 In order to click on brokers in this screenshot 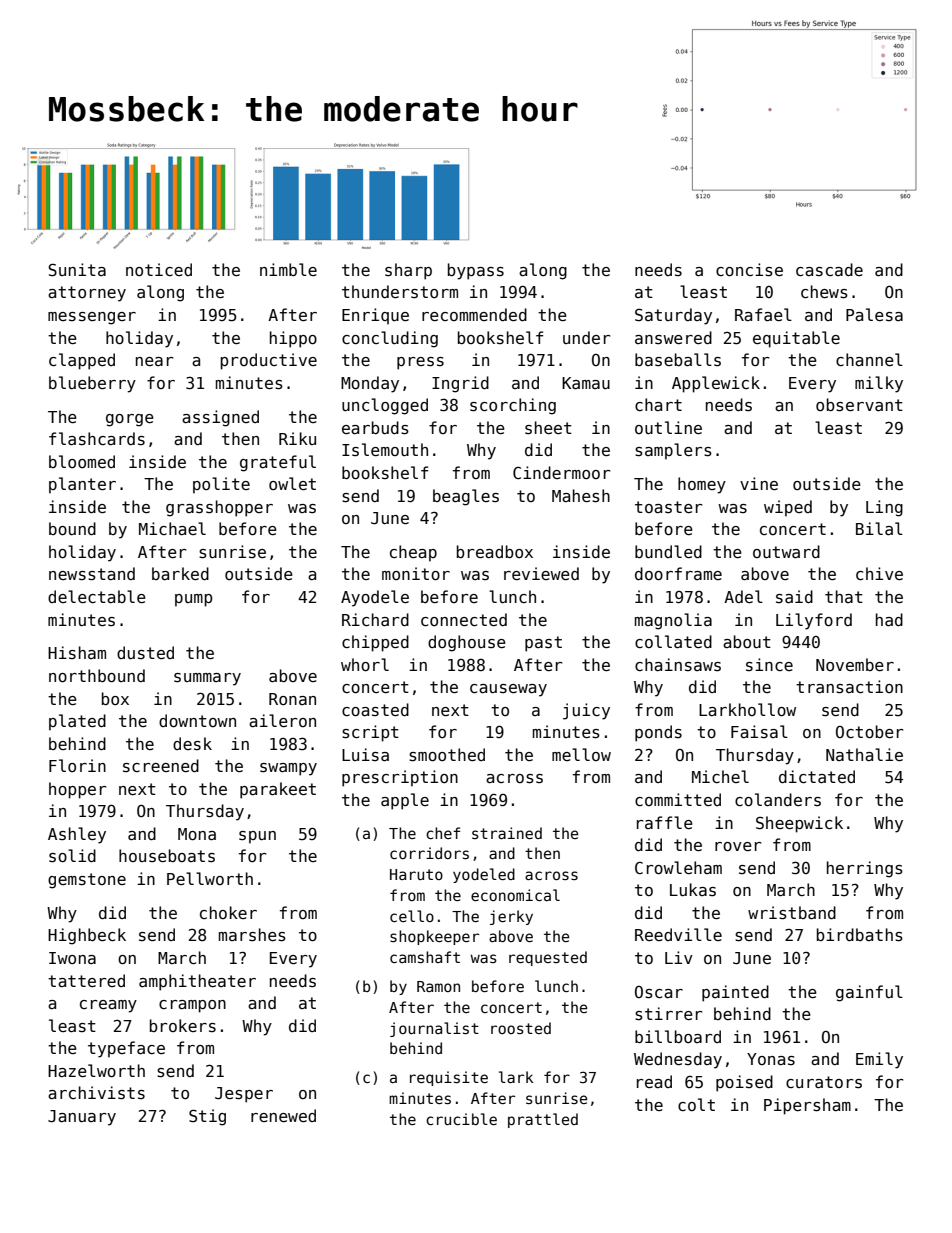, I will do `click(183, 1025)`.
